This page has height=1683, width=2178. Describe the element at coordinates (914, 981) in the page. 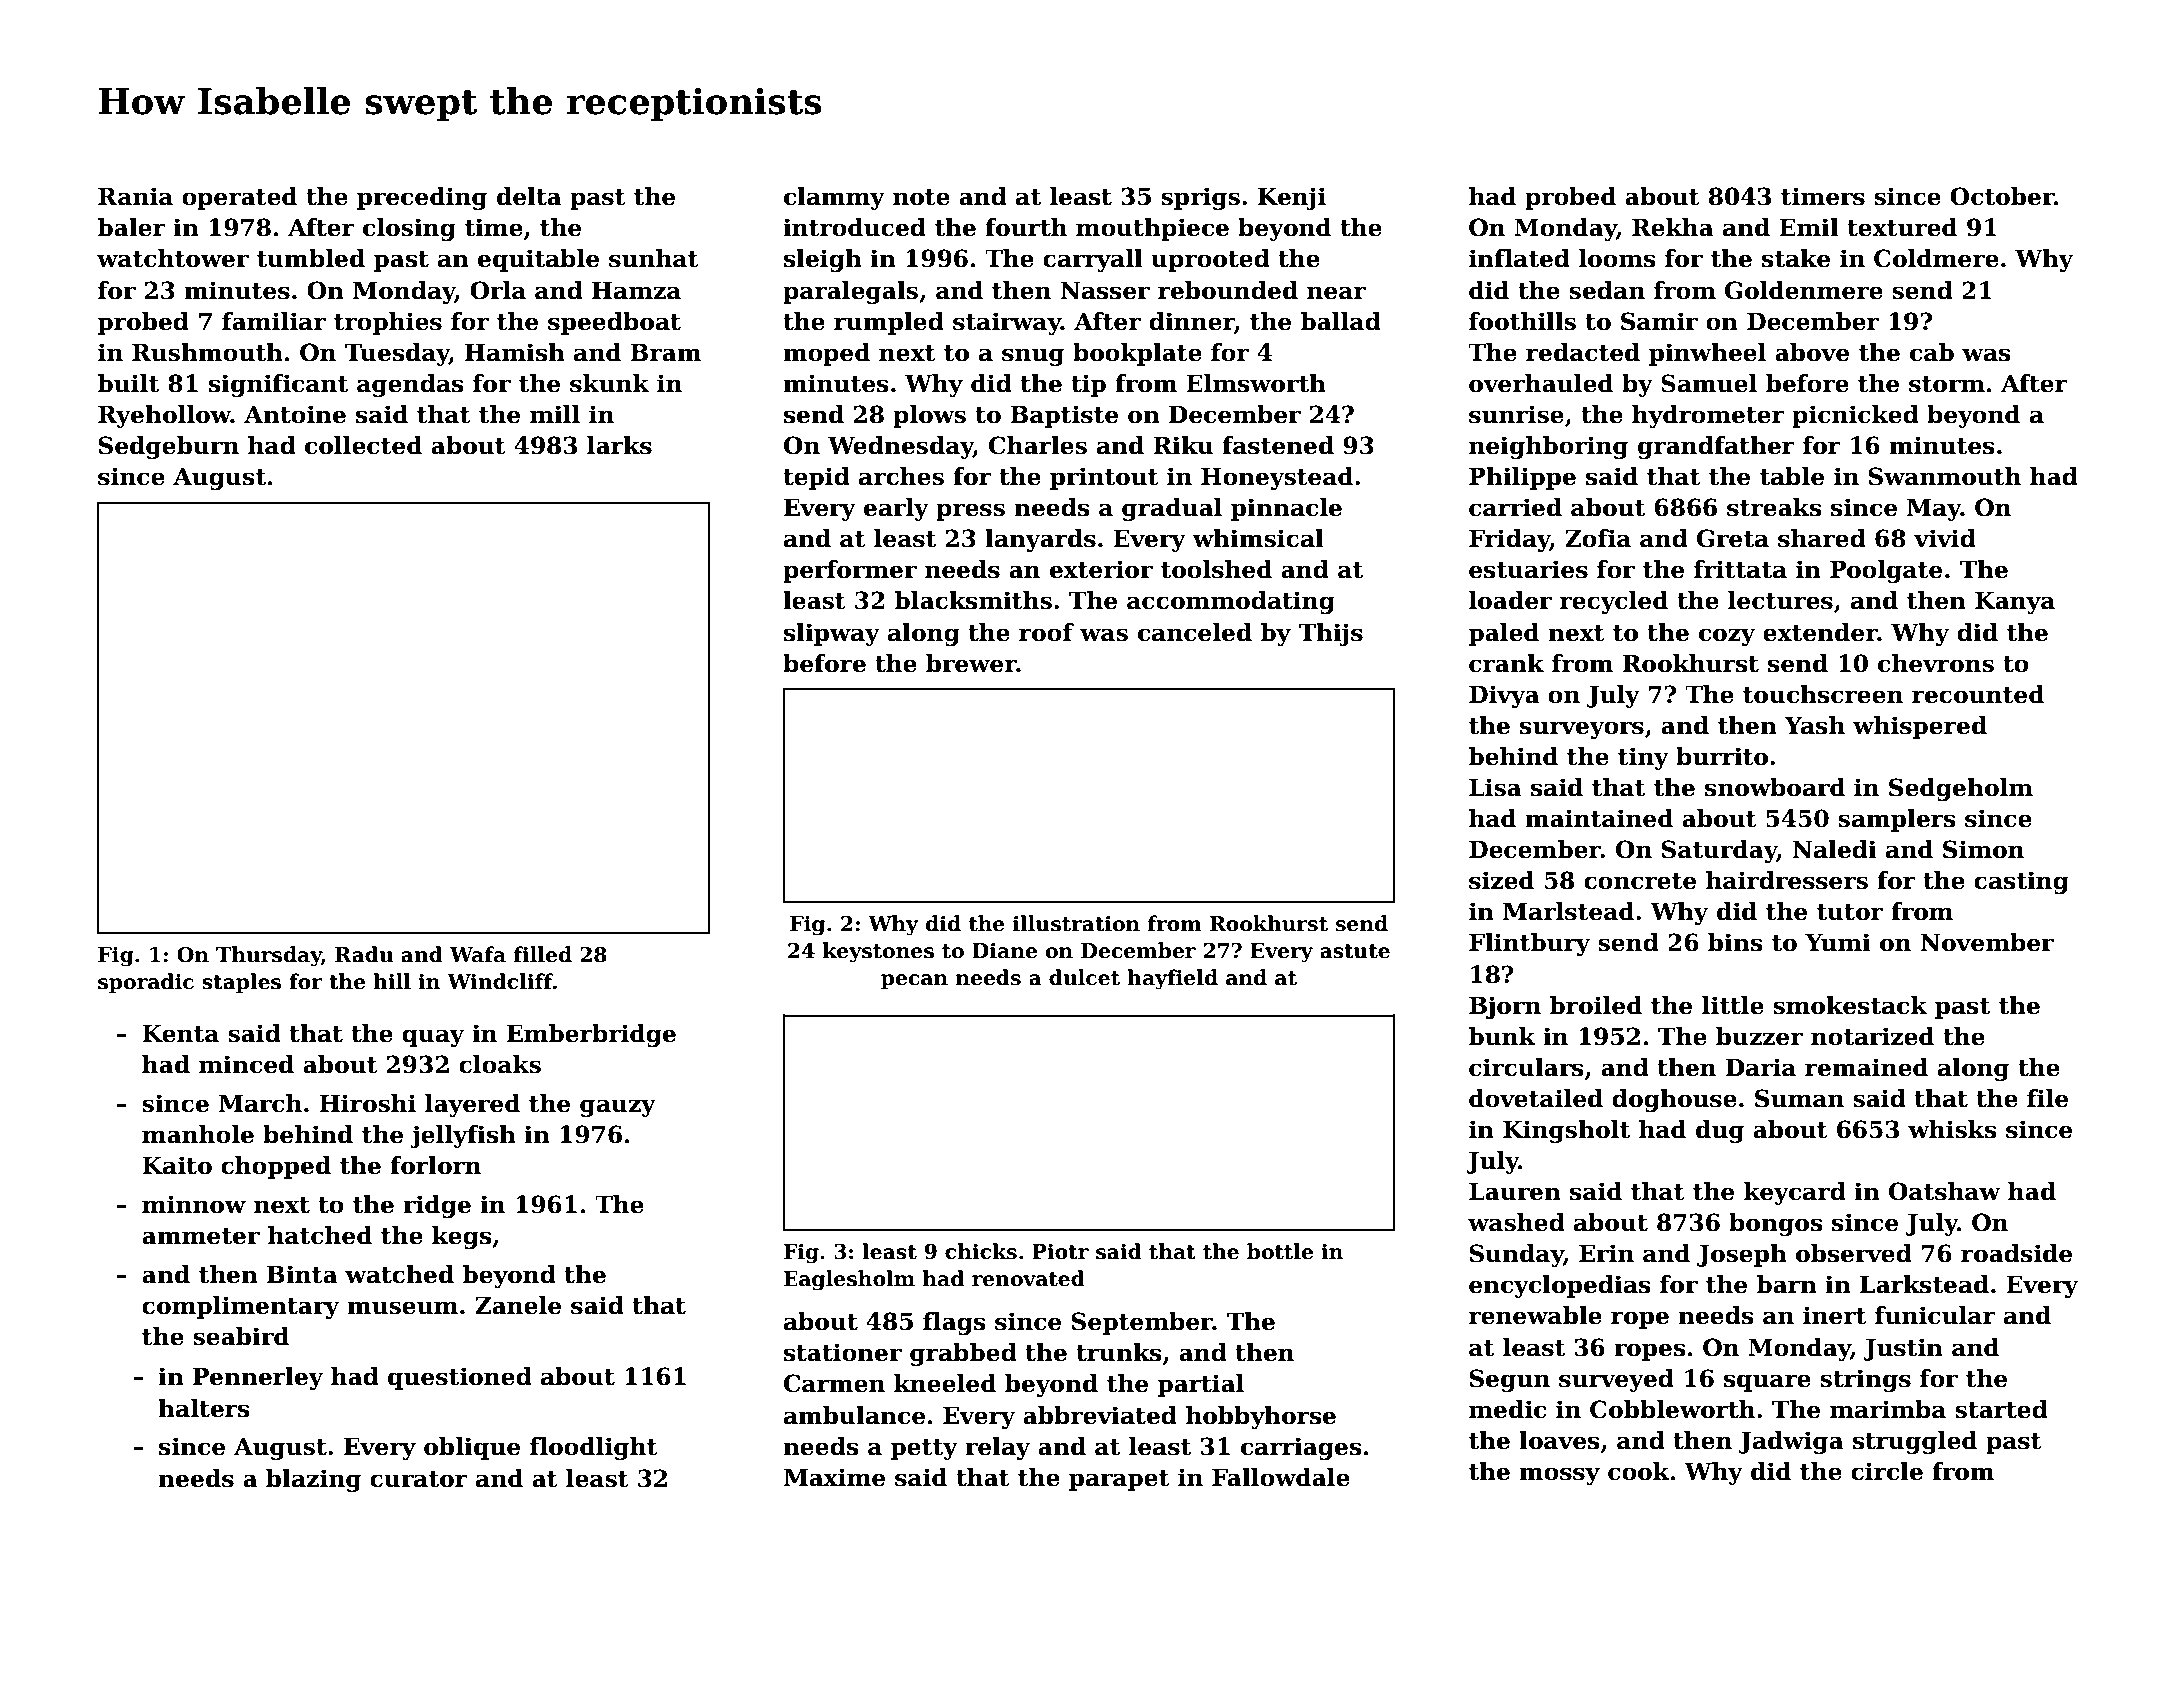

I see `pecan` at that location.
